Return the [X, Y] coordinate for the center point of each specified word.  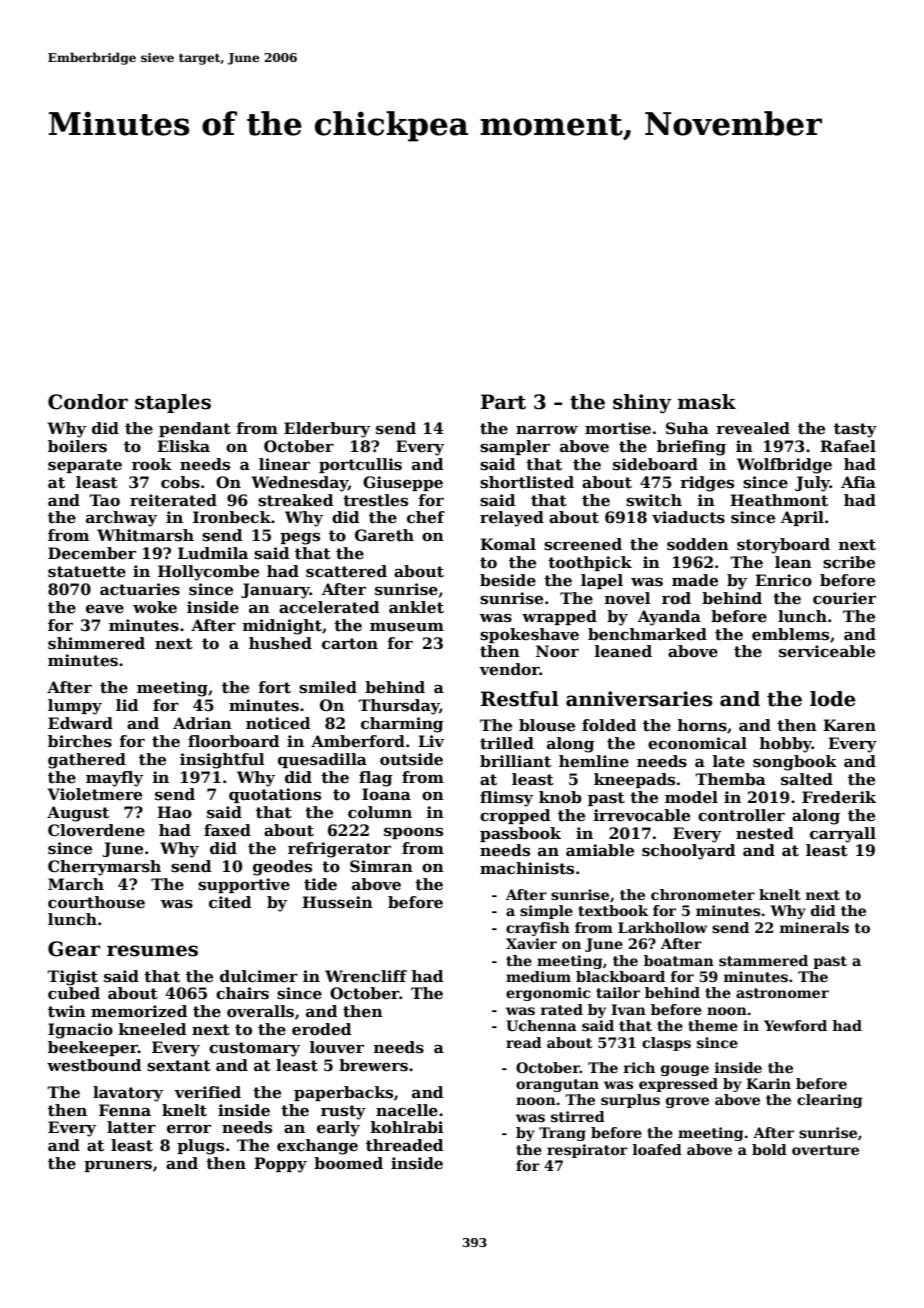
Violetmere [94, 794]
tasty [855, 430]
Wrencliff [366, 976]
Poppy [280, 1165]
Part [503, 402]
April [802, 518]
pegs [300, 539]
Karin [768, 1083]
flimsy [506, 799]
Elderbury [327, 430]
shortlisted [527, 482]
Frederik [839, 797]
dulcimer [259, 976]
